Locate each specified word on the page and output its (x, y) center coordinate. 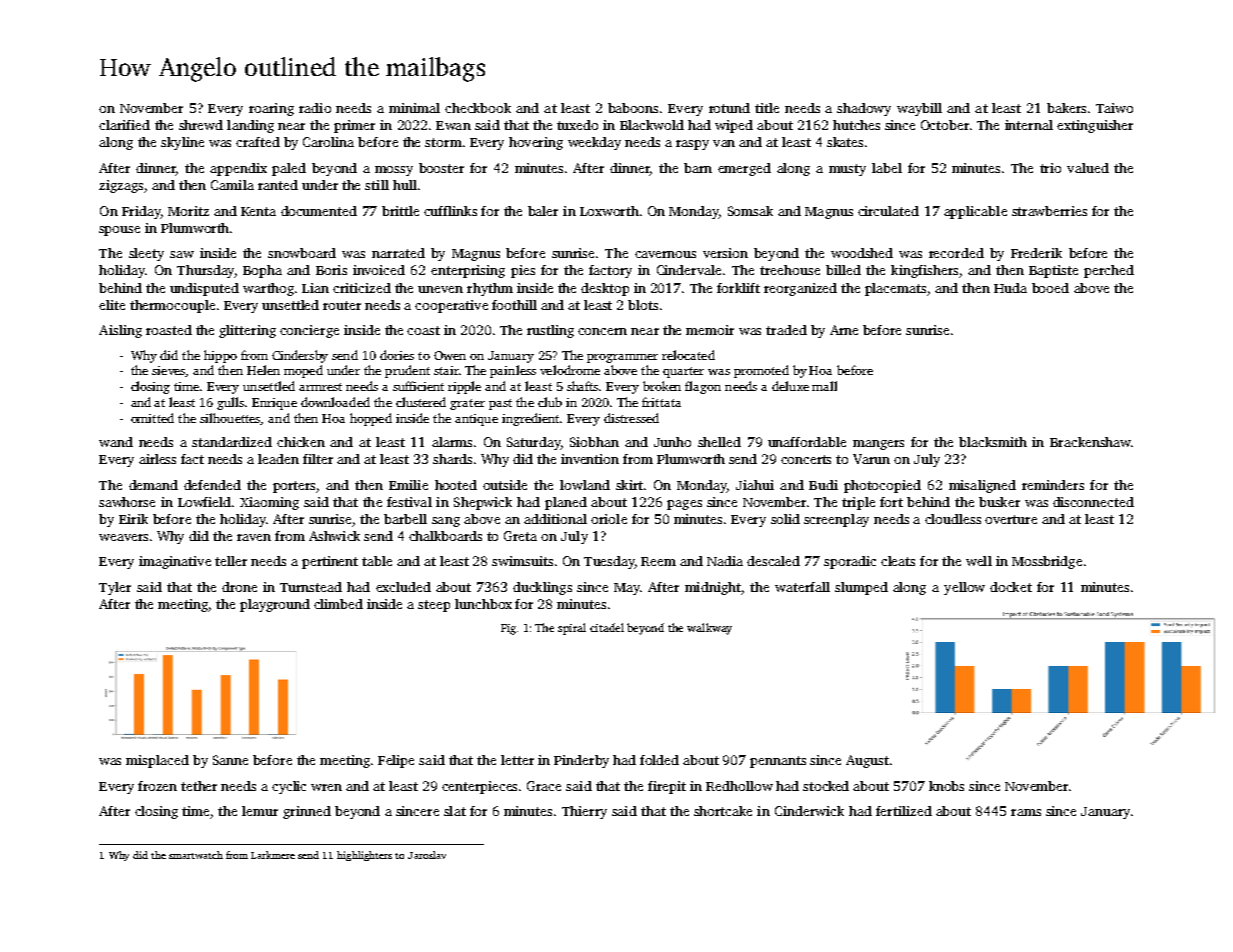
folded (659, 760)
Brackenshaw (1090, 442)
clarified (124, 125)
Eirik (133, 519)
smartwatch (196, 855)
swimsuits (522, 561)
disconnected (1093, 502)
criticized (362, 288)
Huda (1010, 288)
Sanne (230, 760)
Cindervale (689, 270)
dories (397, 355)
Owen (450, 355)
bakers (1066, 108)
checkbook (478, 108)
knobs (946, 786)
